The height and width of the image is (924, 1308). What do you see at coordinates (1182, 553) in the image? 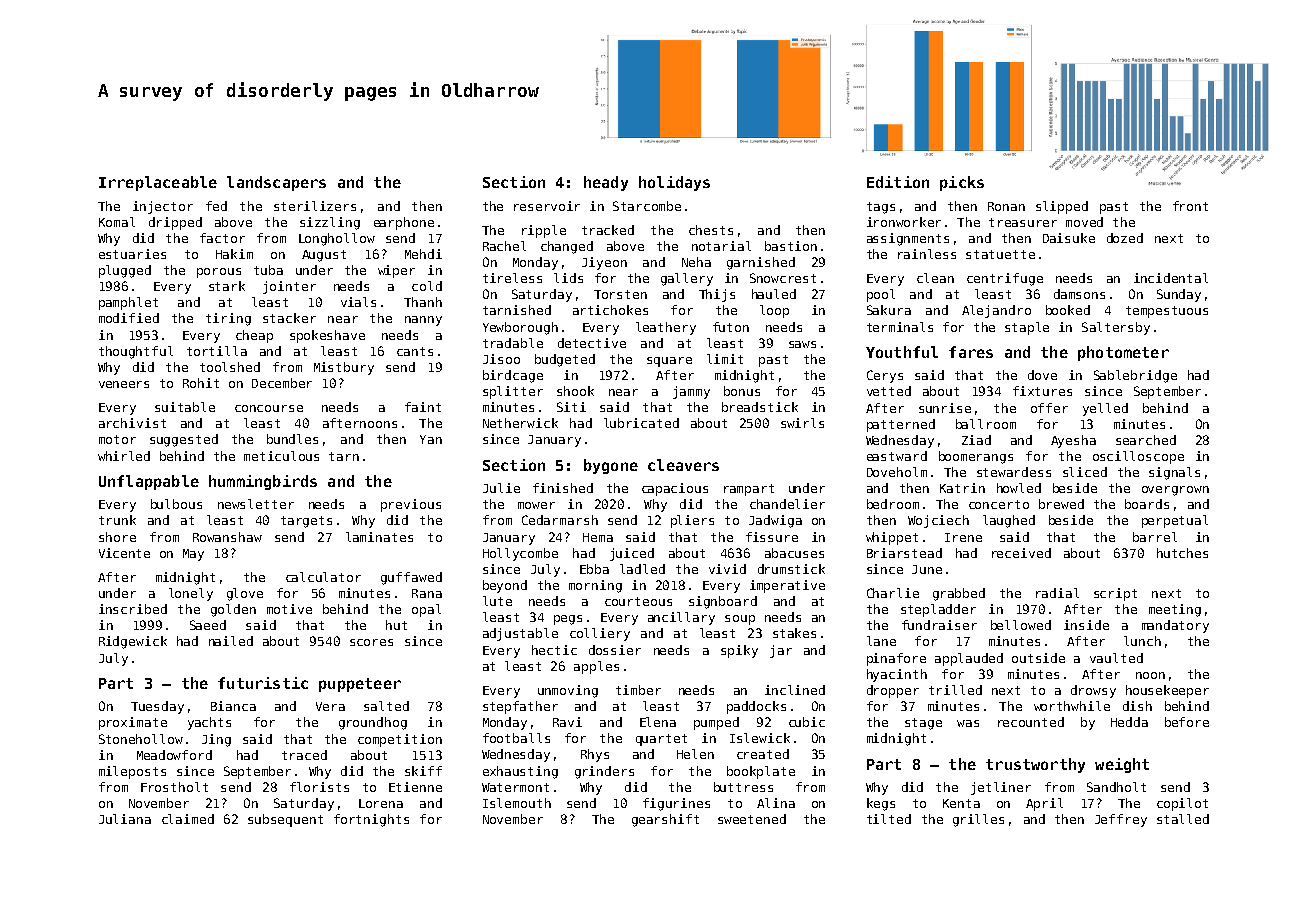
I see `hutches` at bounding box center [1182, 553].
